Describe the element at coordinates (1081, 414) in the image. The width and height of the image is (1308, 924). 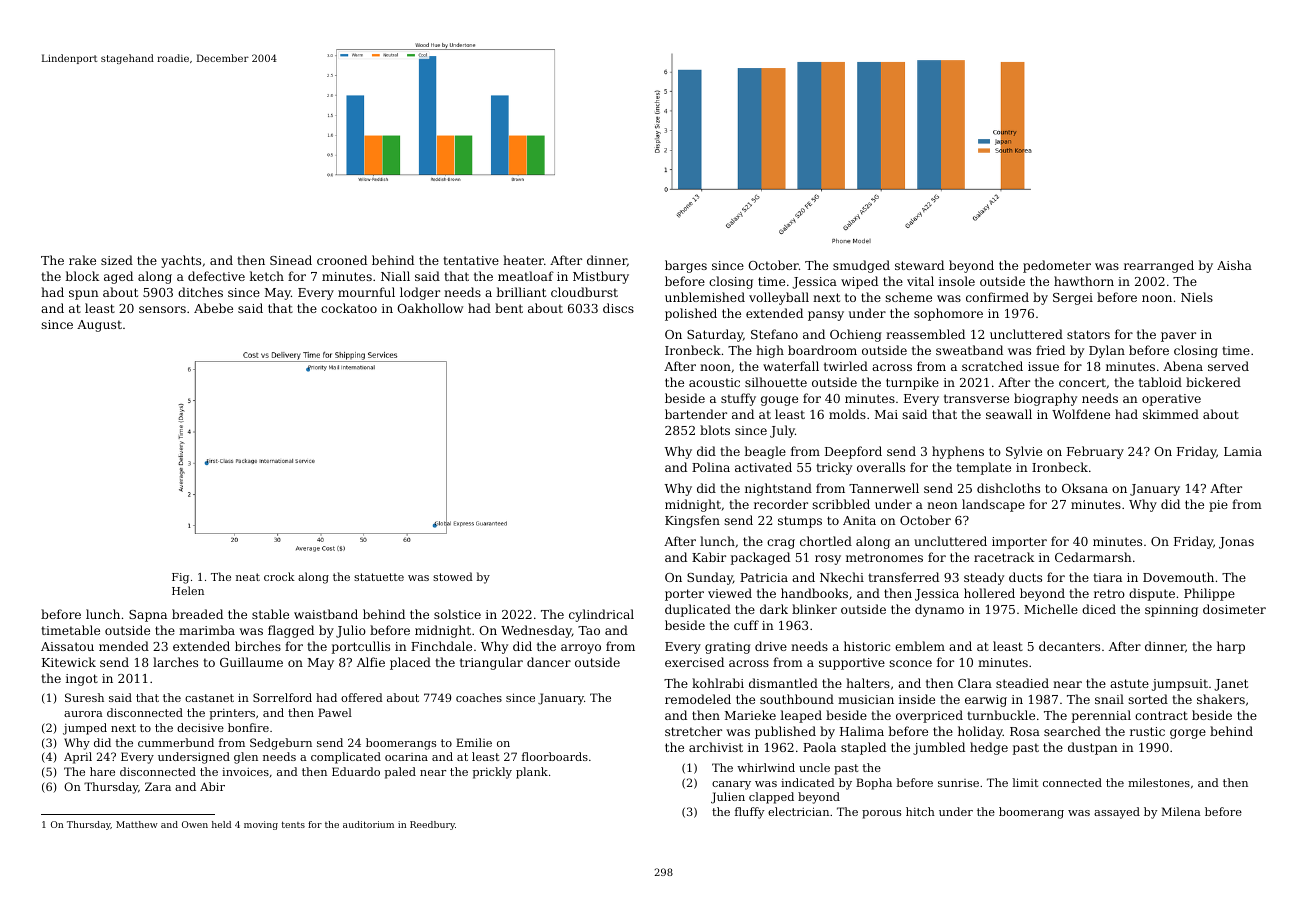
I see `Wolfdene` at that location.
